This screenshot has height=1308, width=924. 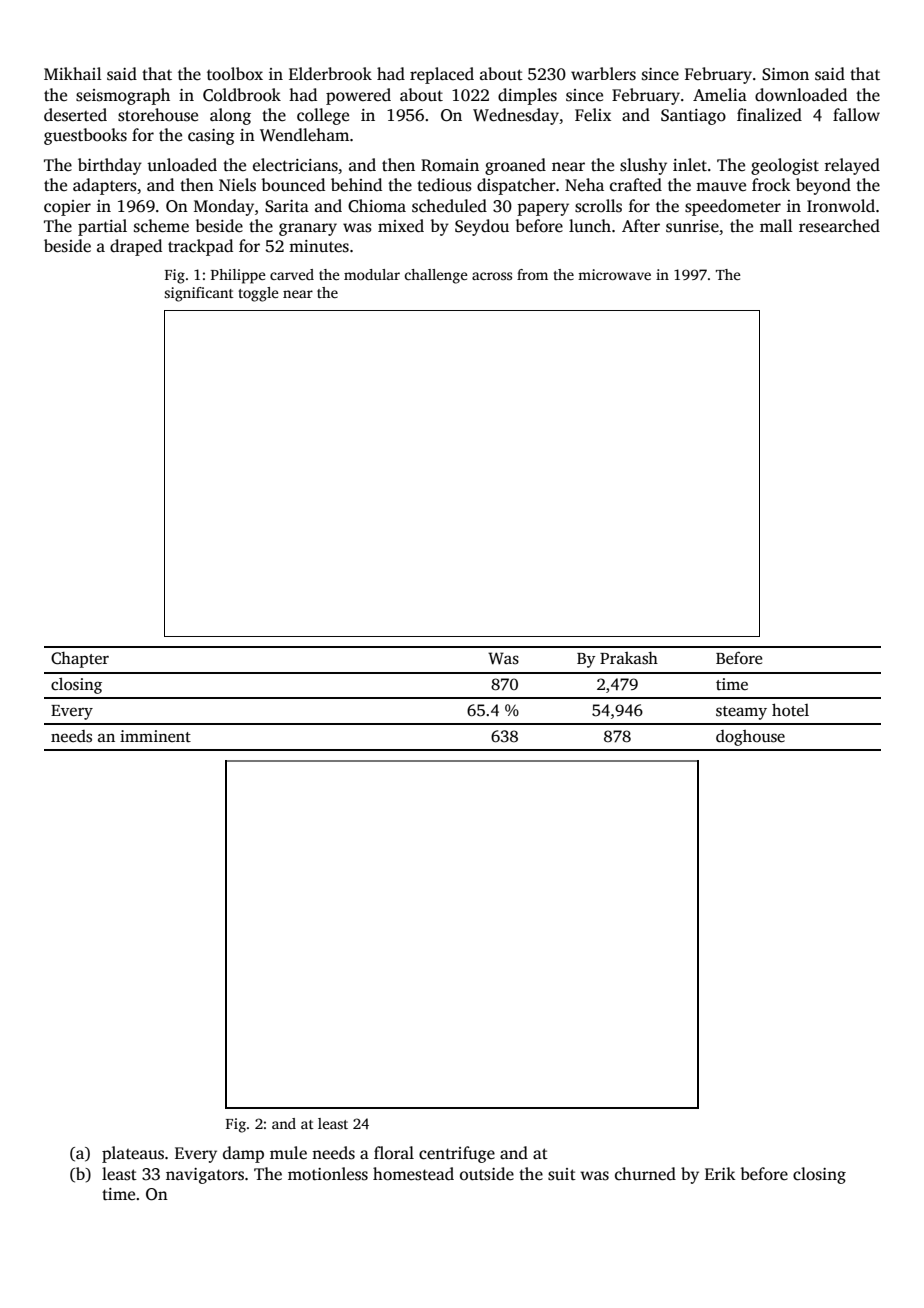 I want to click on fallow, so click(x=856, y=114).
